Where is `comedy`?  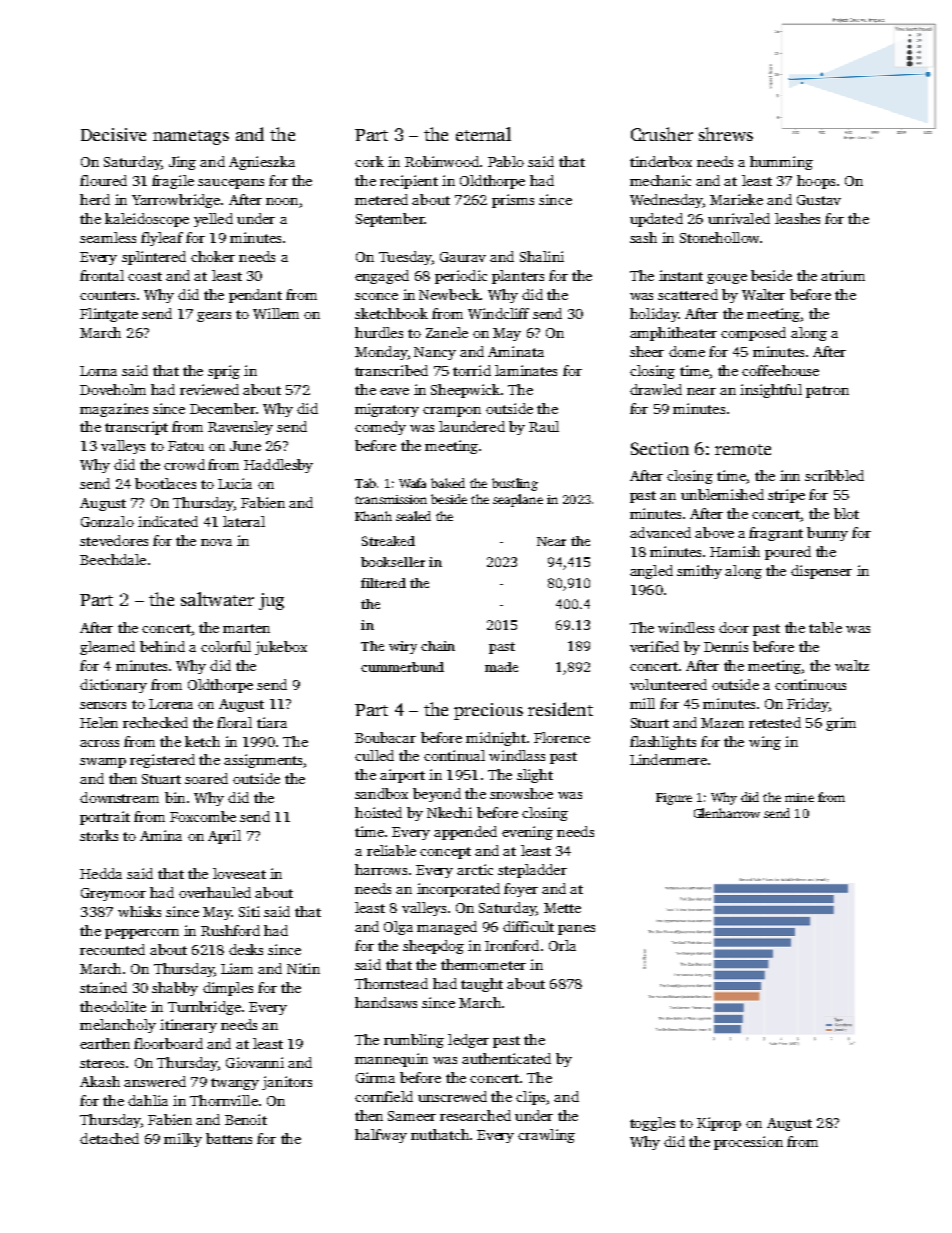 comedy is located at coordinates (380, 428).
